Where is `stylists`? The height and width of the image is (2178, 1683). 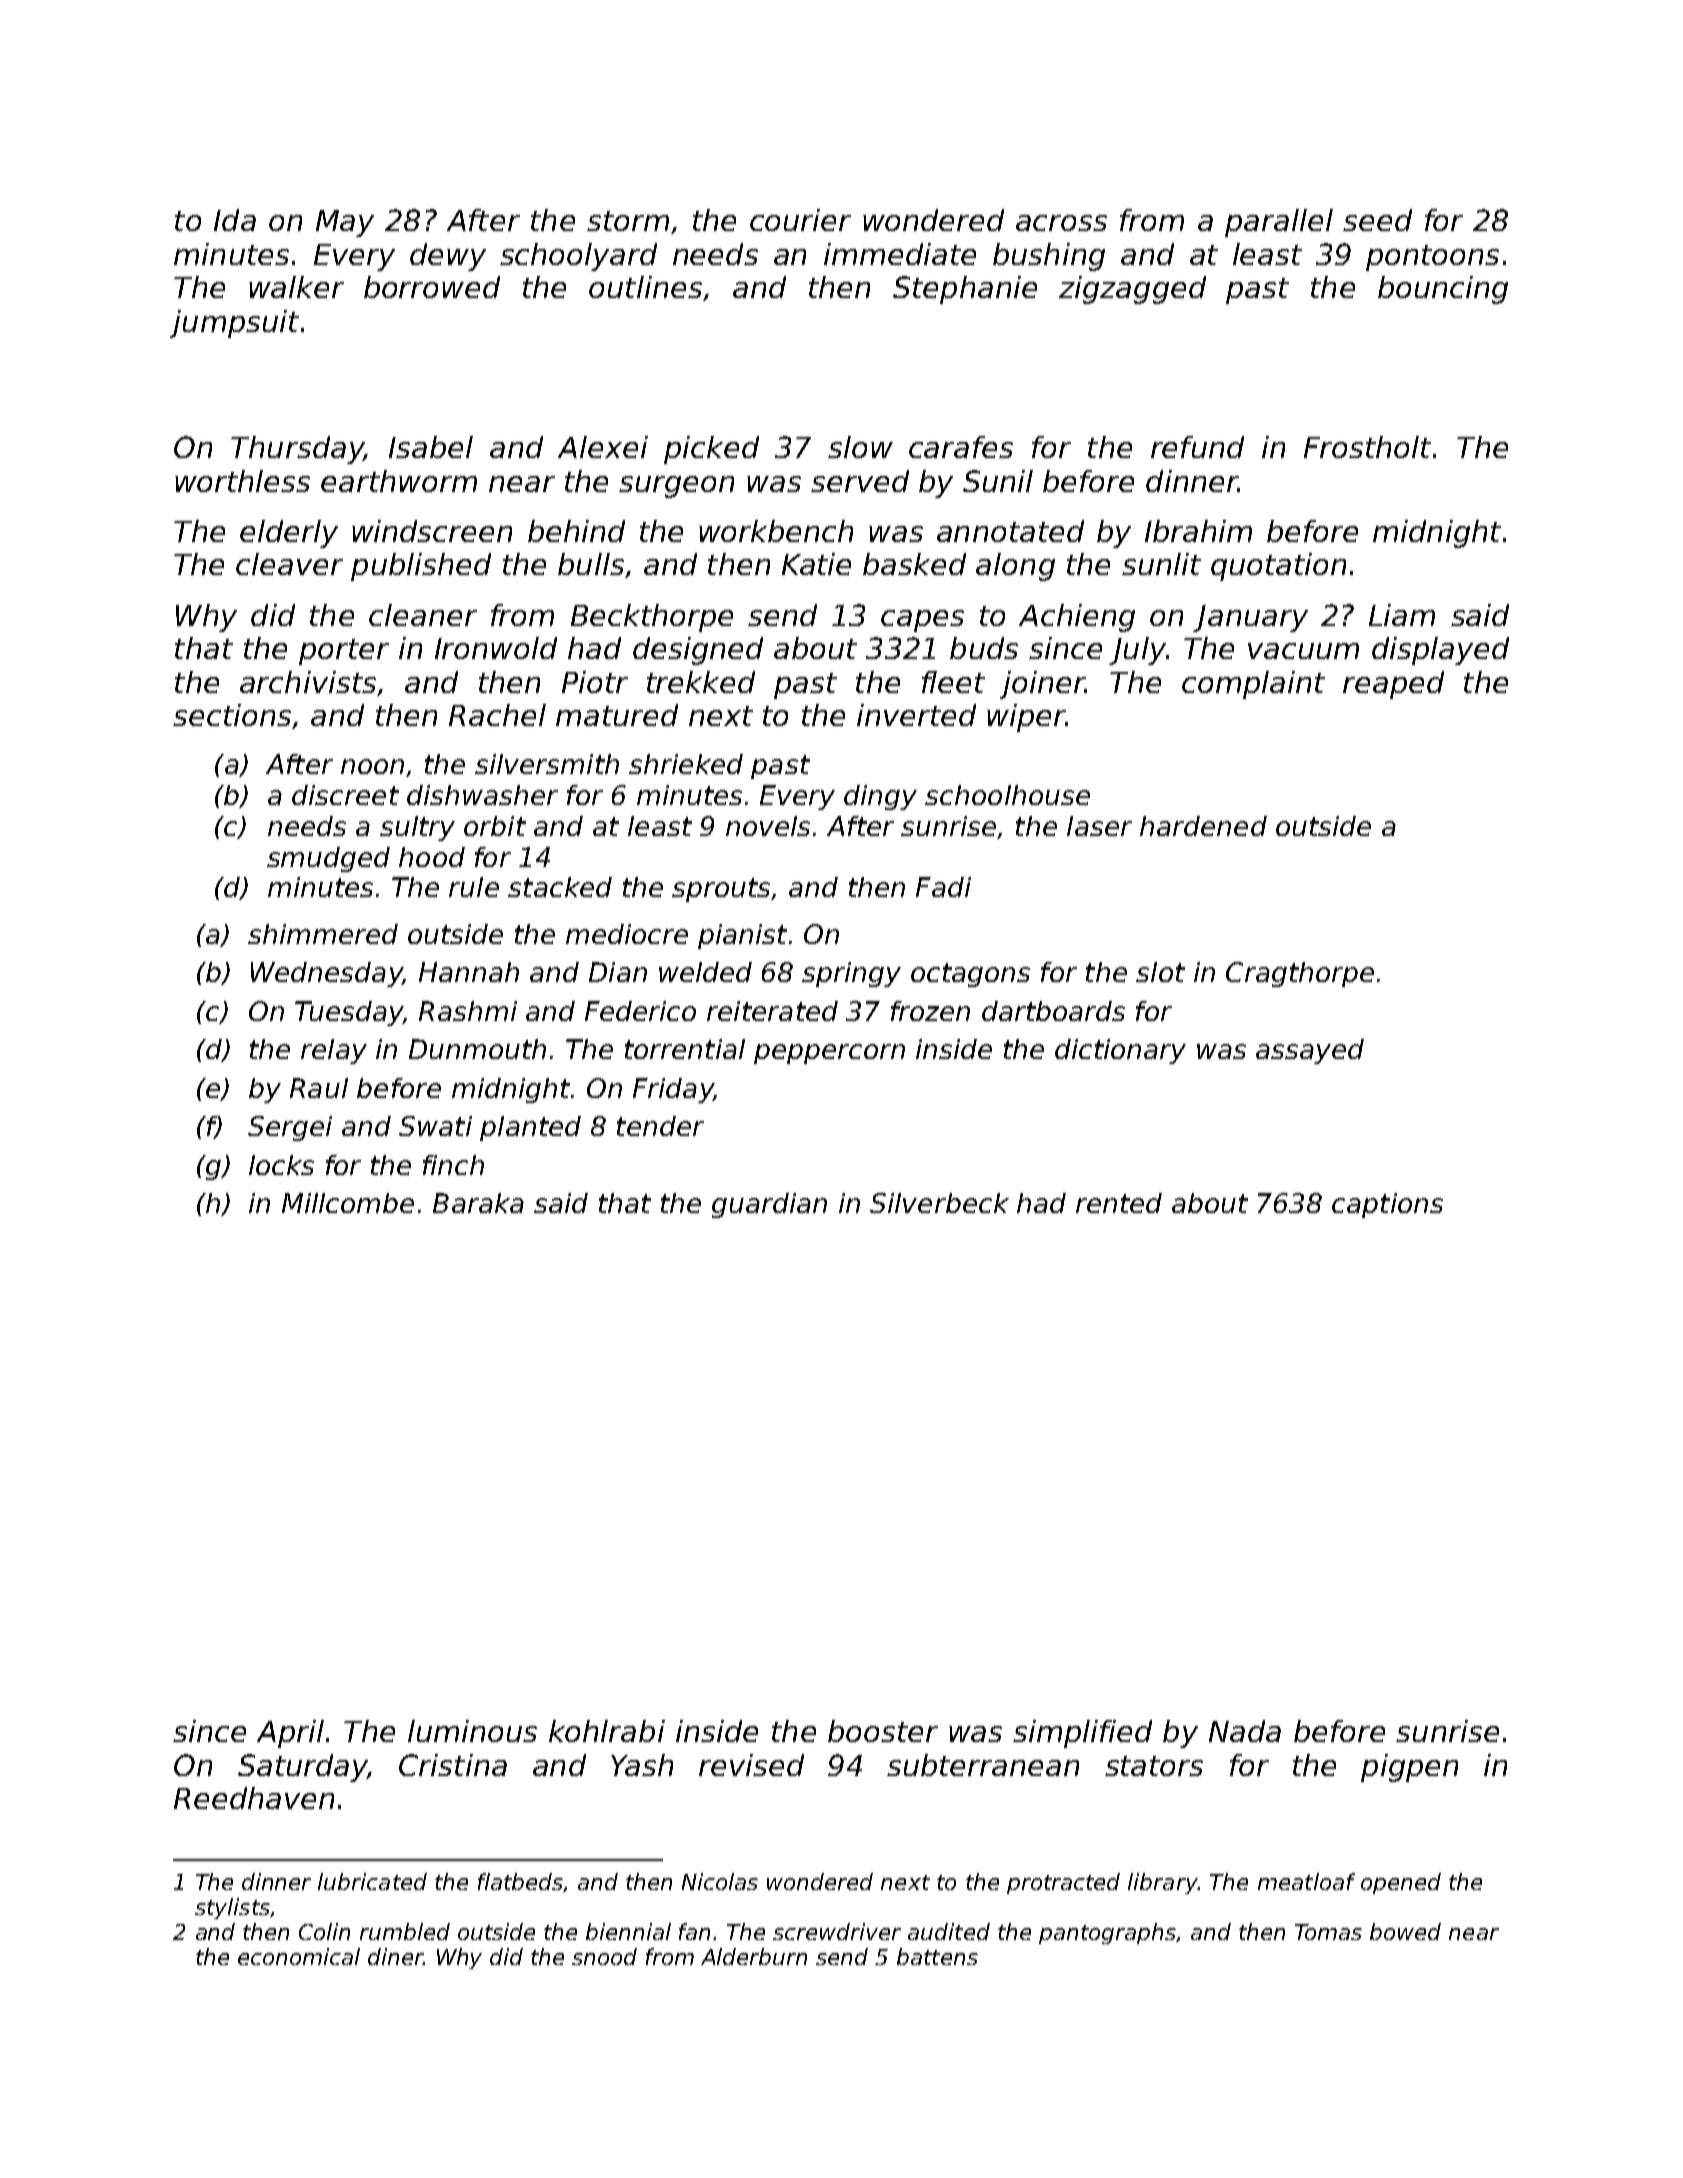 stylists is located at coordinates (232, 1908).
